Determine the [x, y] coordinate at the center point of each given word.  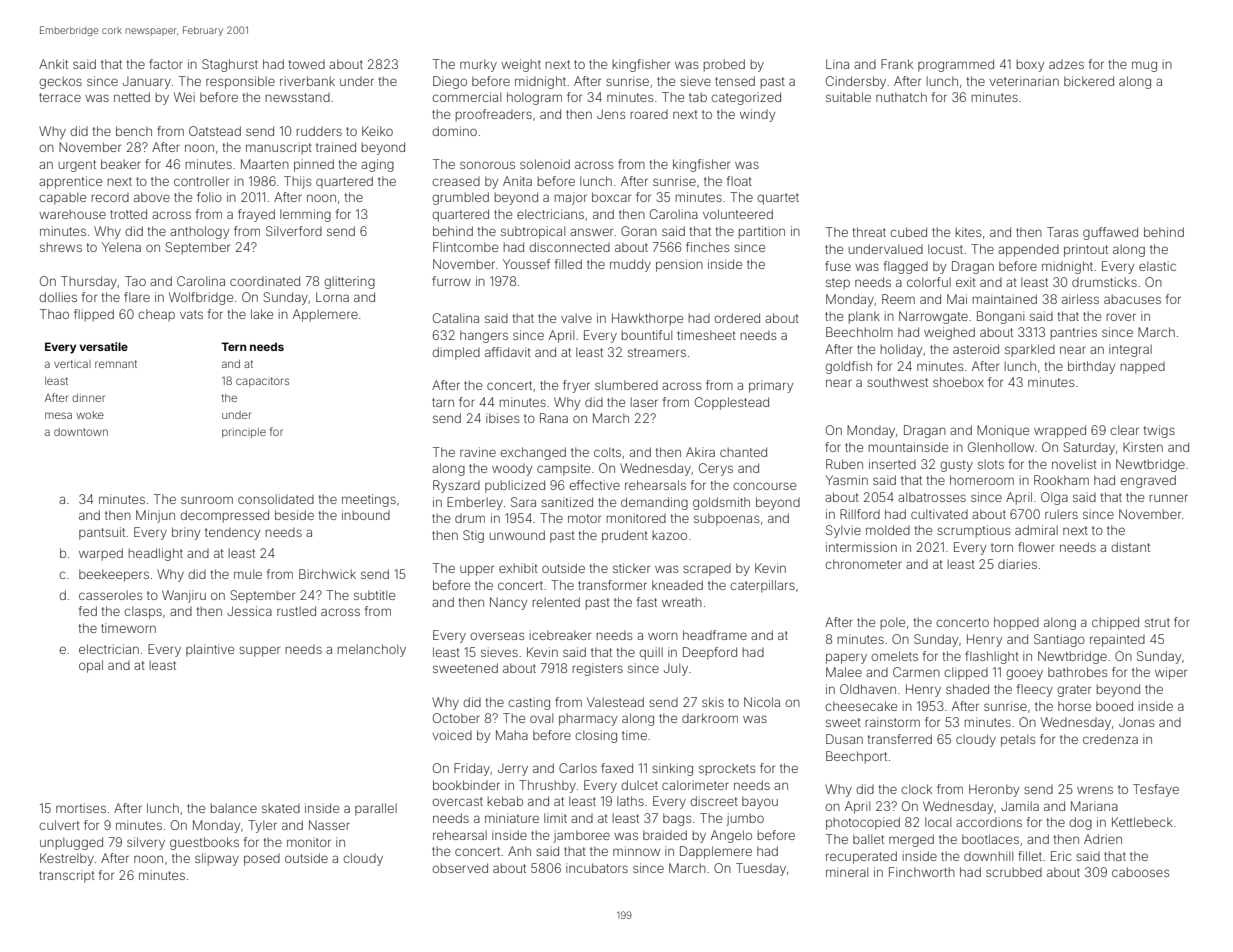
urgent [77, 166]
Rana [554, 418]
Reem [898, 299]
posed [262, 860]
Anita [517, 181]
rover [1121, 317]
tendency [232, 534]
